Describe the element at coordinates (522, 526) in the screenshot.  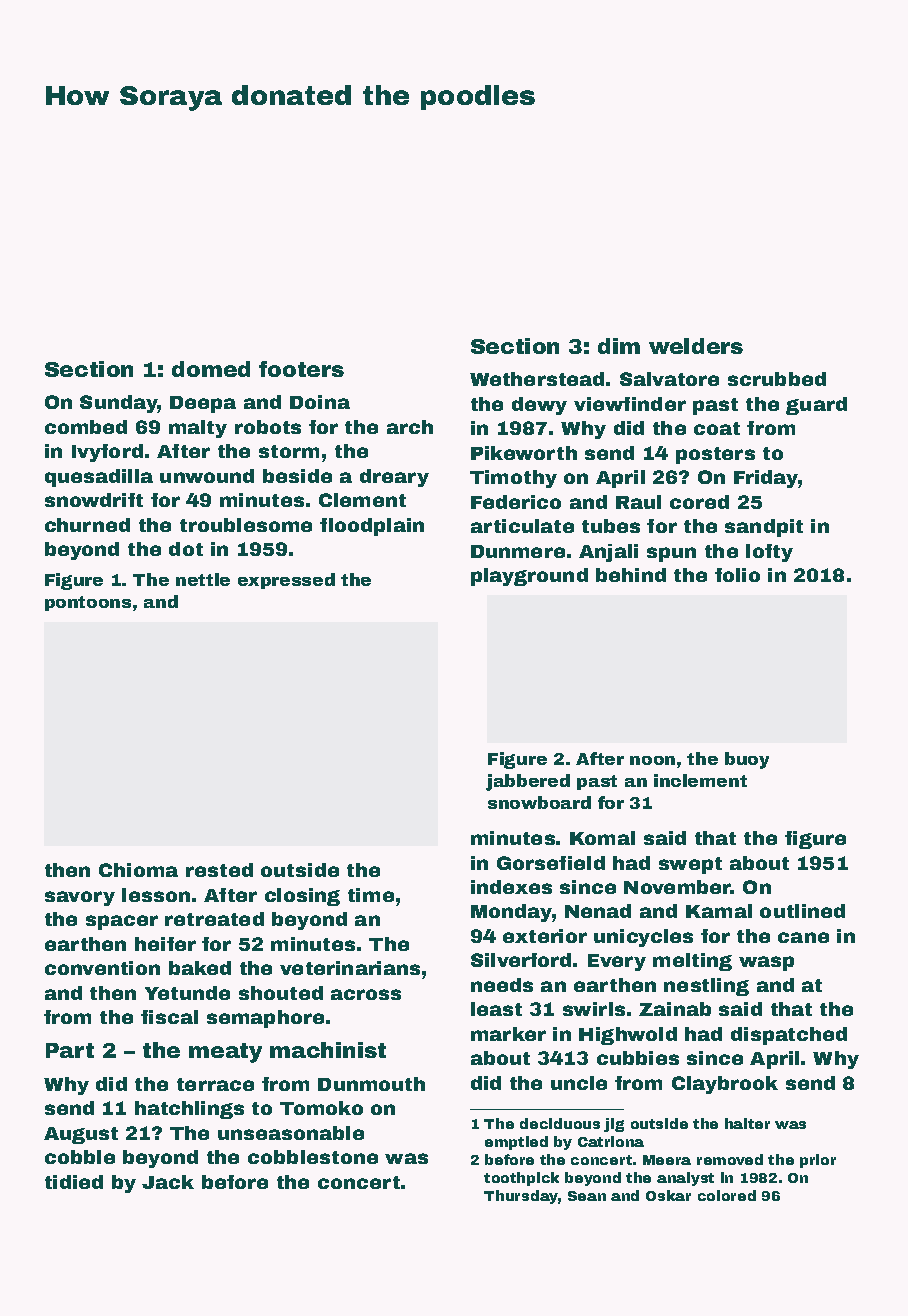
I see `articulate` at that location.
